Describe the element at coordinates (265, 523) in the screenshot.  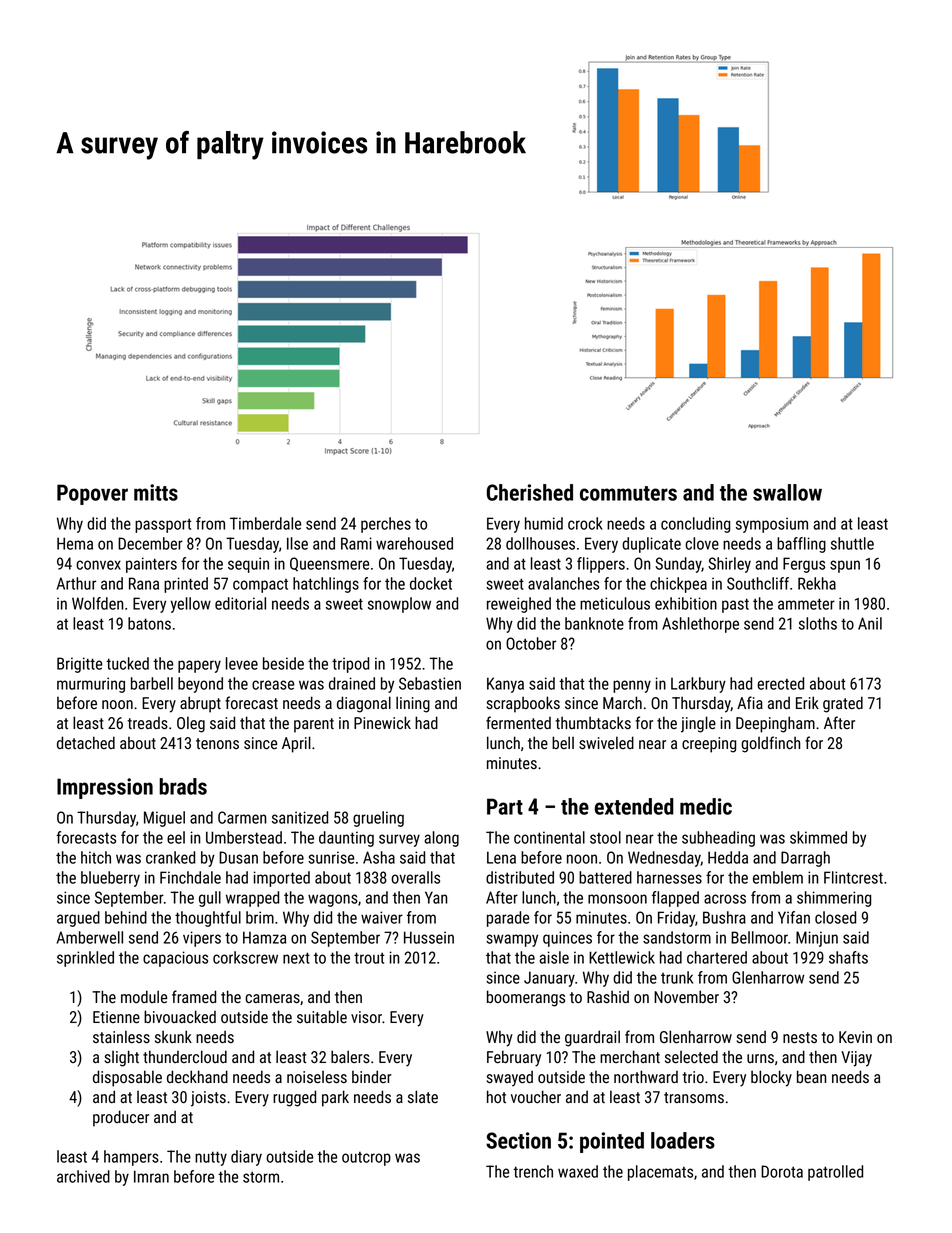
I see `Timberdale` at that location.
